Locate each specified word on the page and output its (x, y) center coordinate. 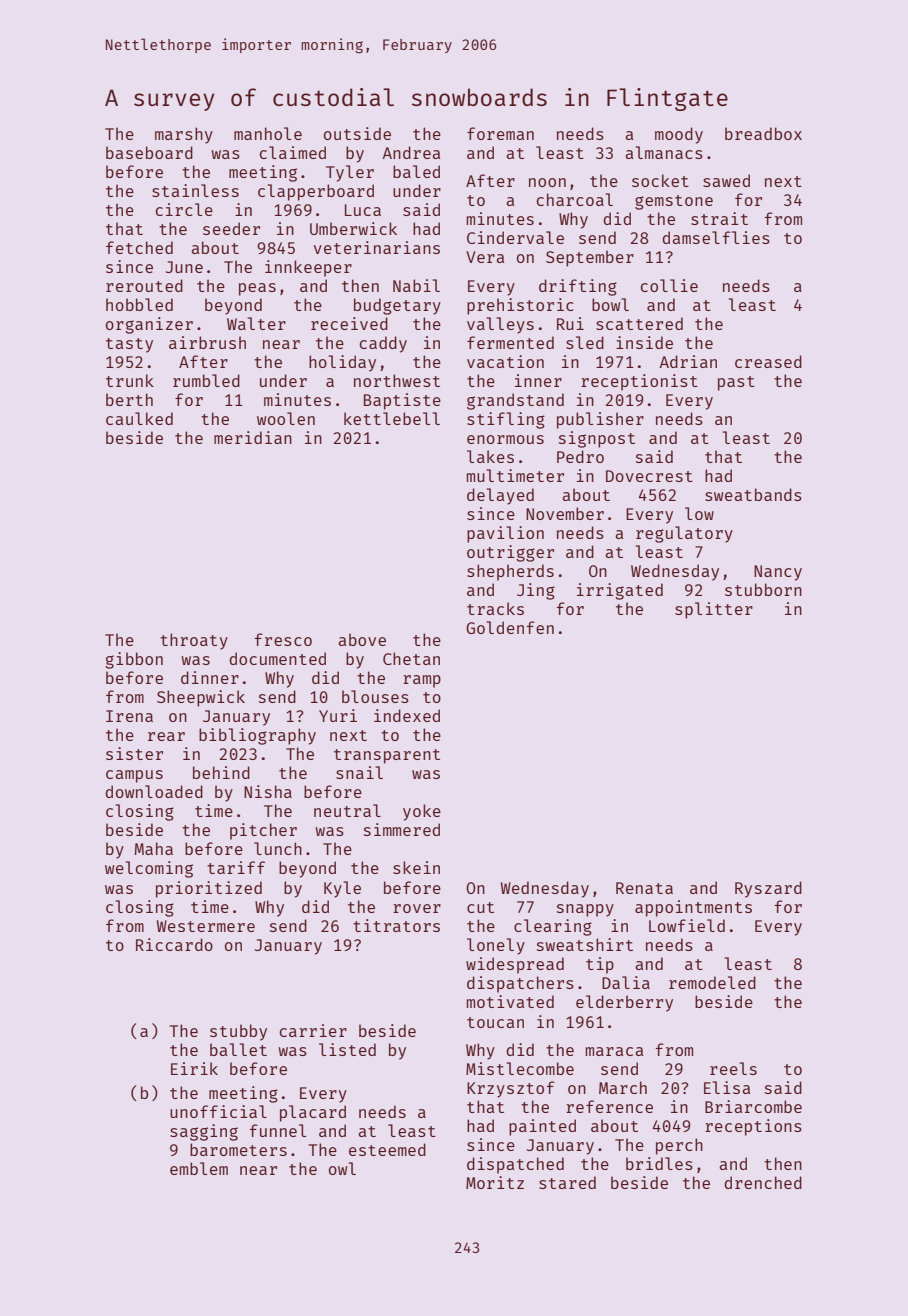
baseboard (149, 152)
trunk (130, 380)
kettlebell (392, 418)
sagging (204, 1132)
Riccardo (174, 944)
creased (768, 361)
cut (480, 907)
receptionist (639, 382)
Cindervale (515, 237)
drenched (763, 1182)
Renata (644, 888)
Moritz (495, 1182)
